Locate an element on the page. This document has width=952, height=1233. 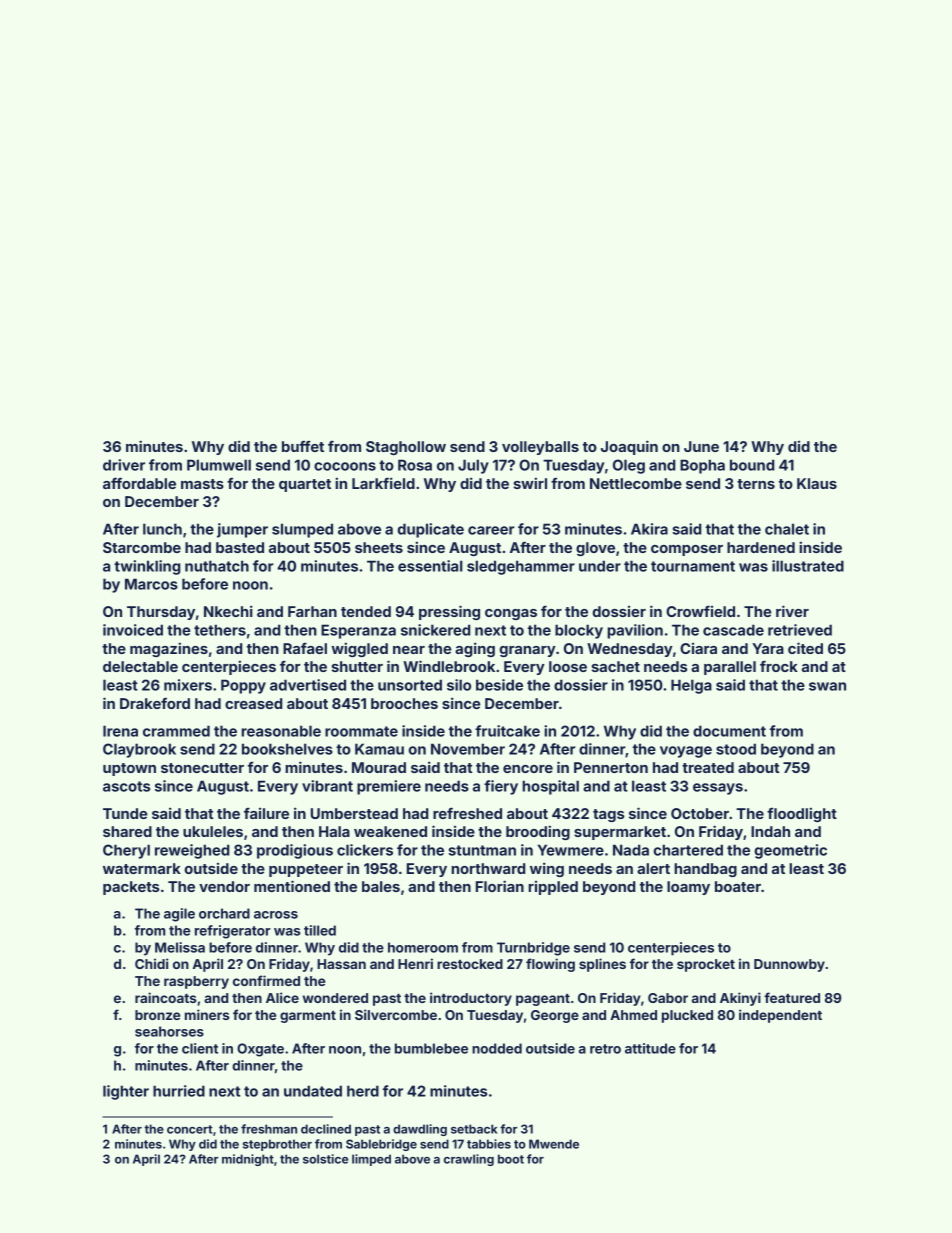
frock is located at coordinates (779, 666).
